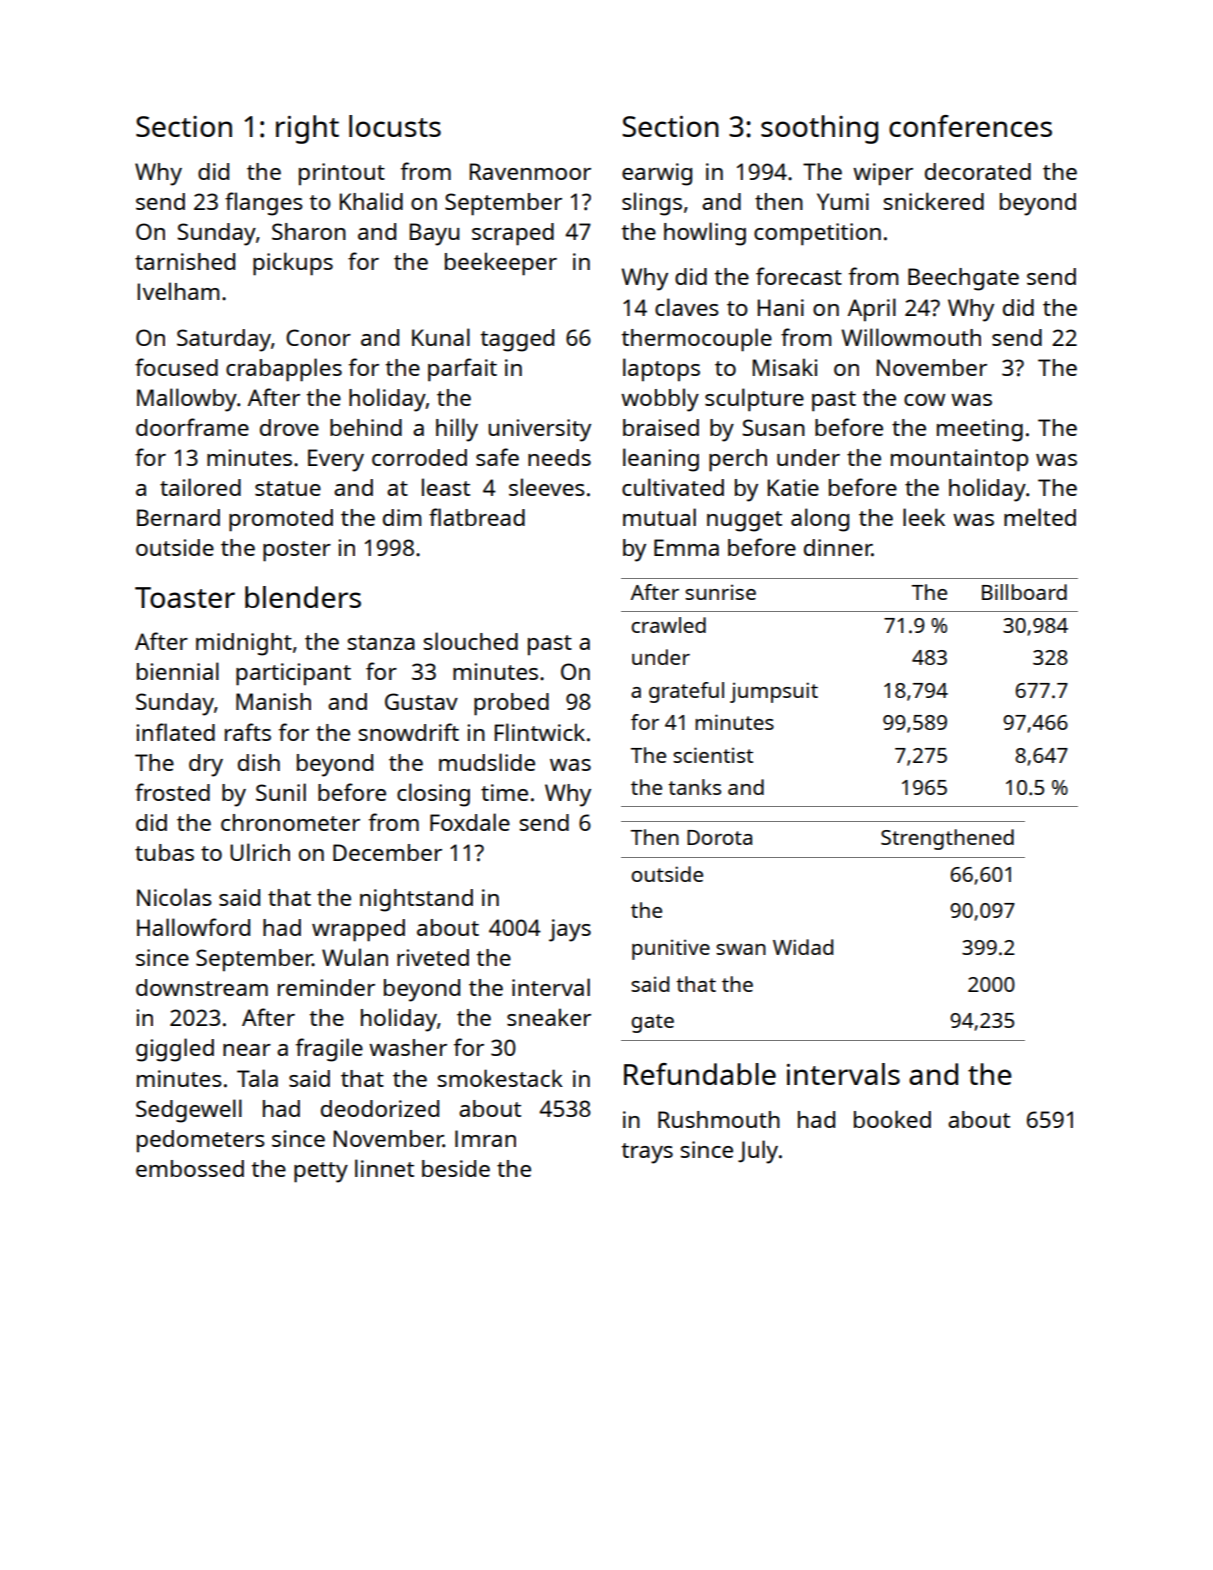  Describe the element at coordinates (980, 430) in the document. I see `meeting` at that location.
